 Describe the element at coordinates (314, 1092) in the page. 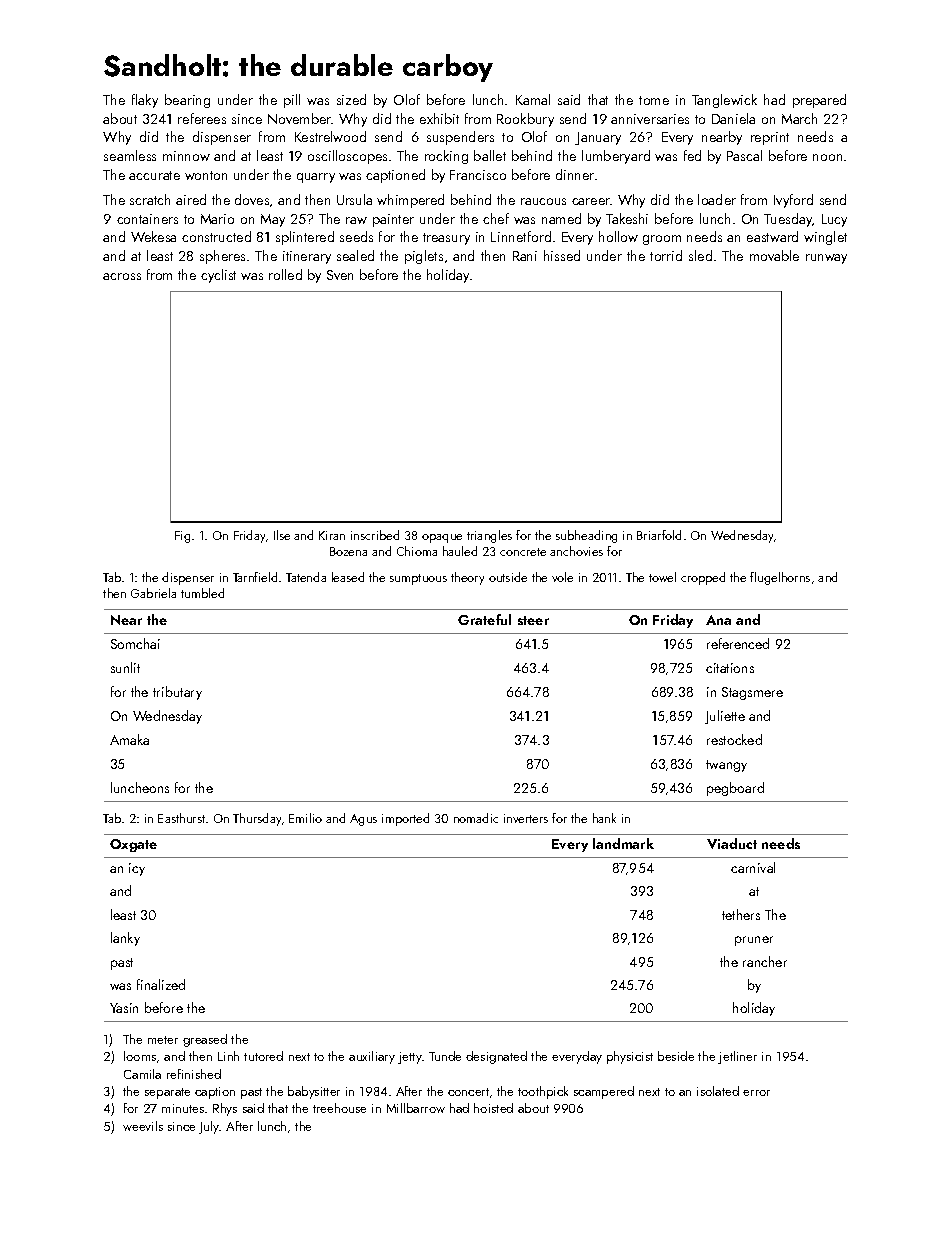

I see `babysitter` at that location.
